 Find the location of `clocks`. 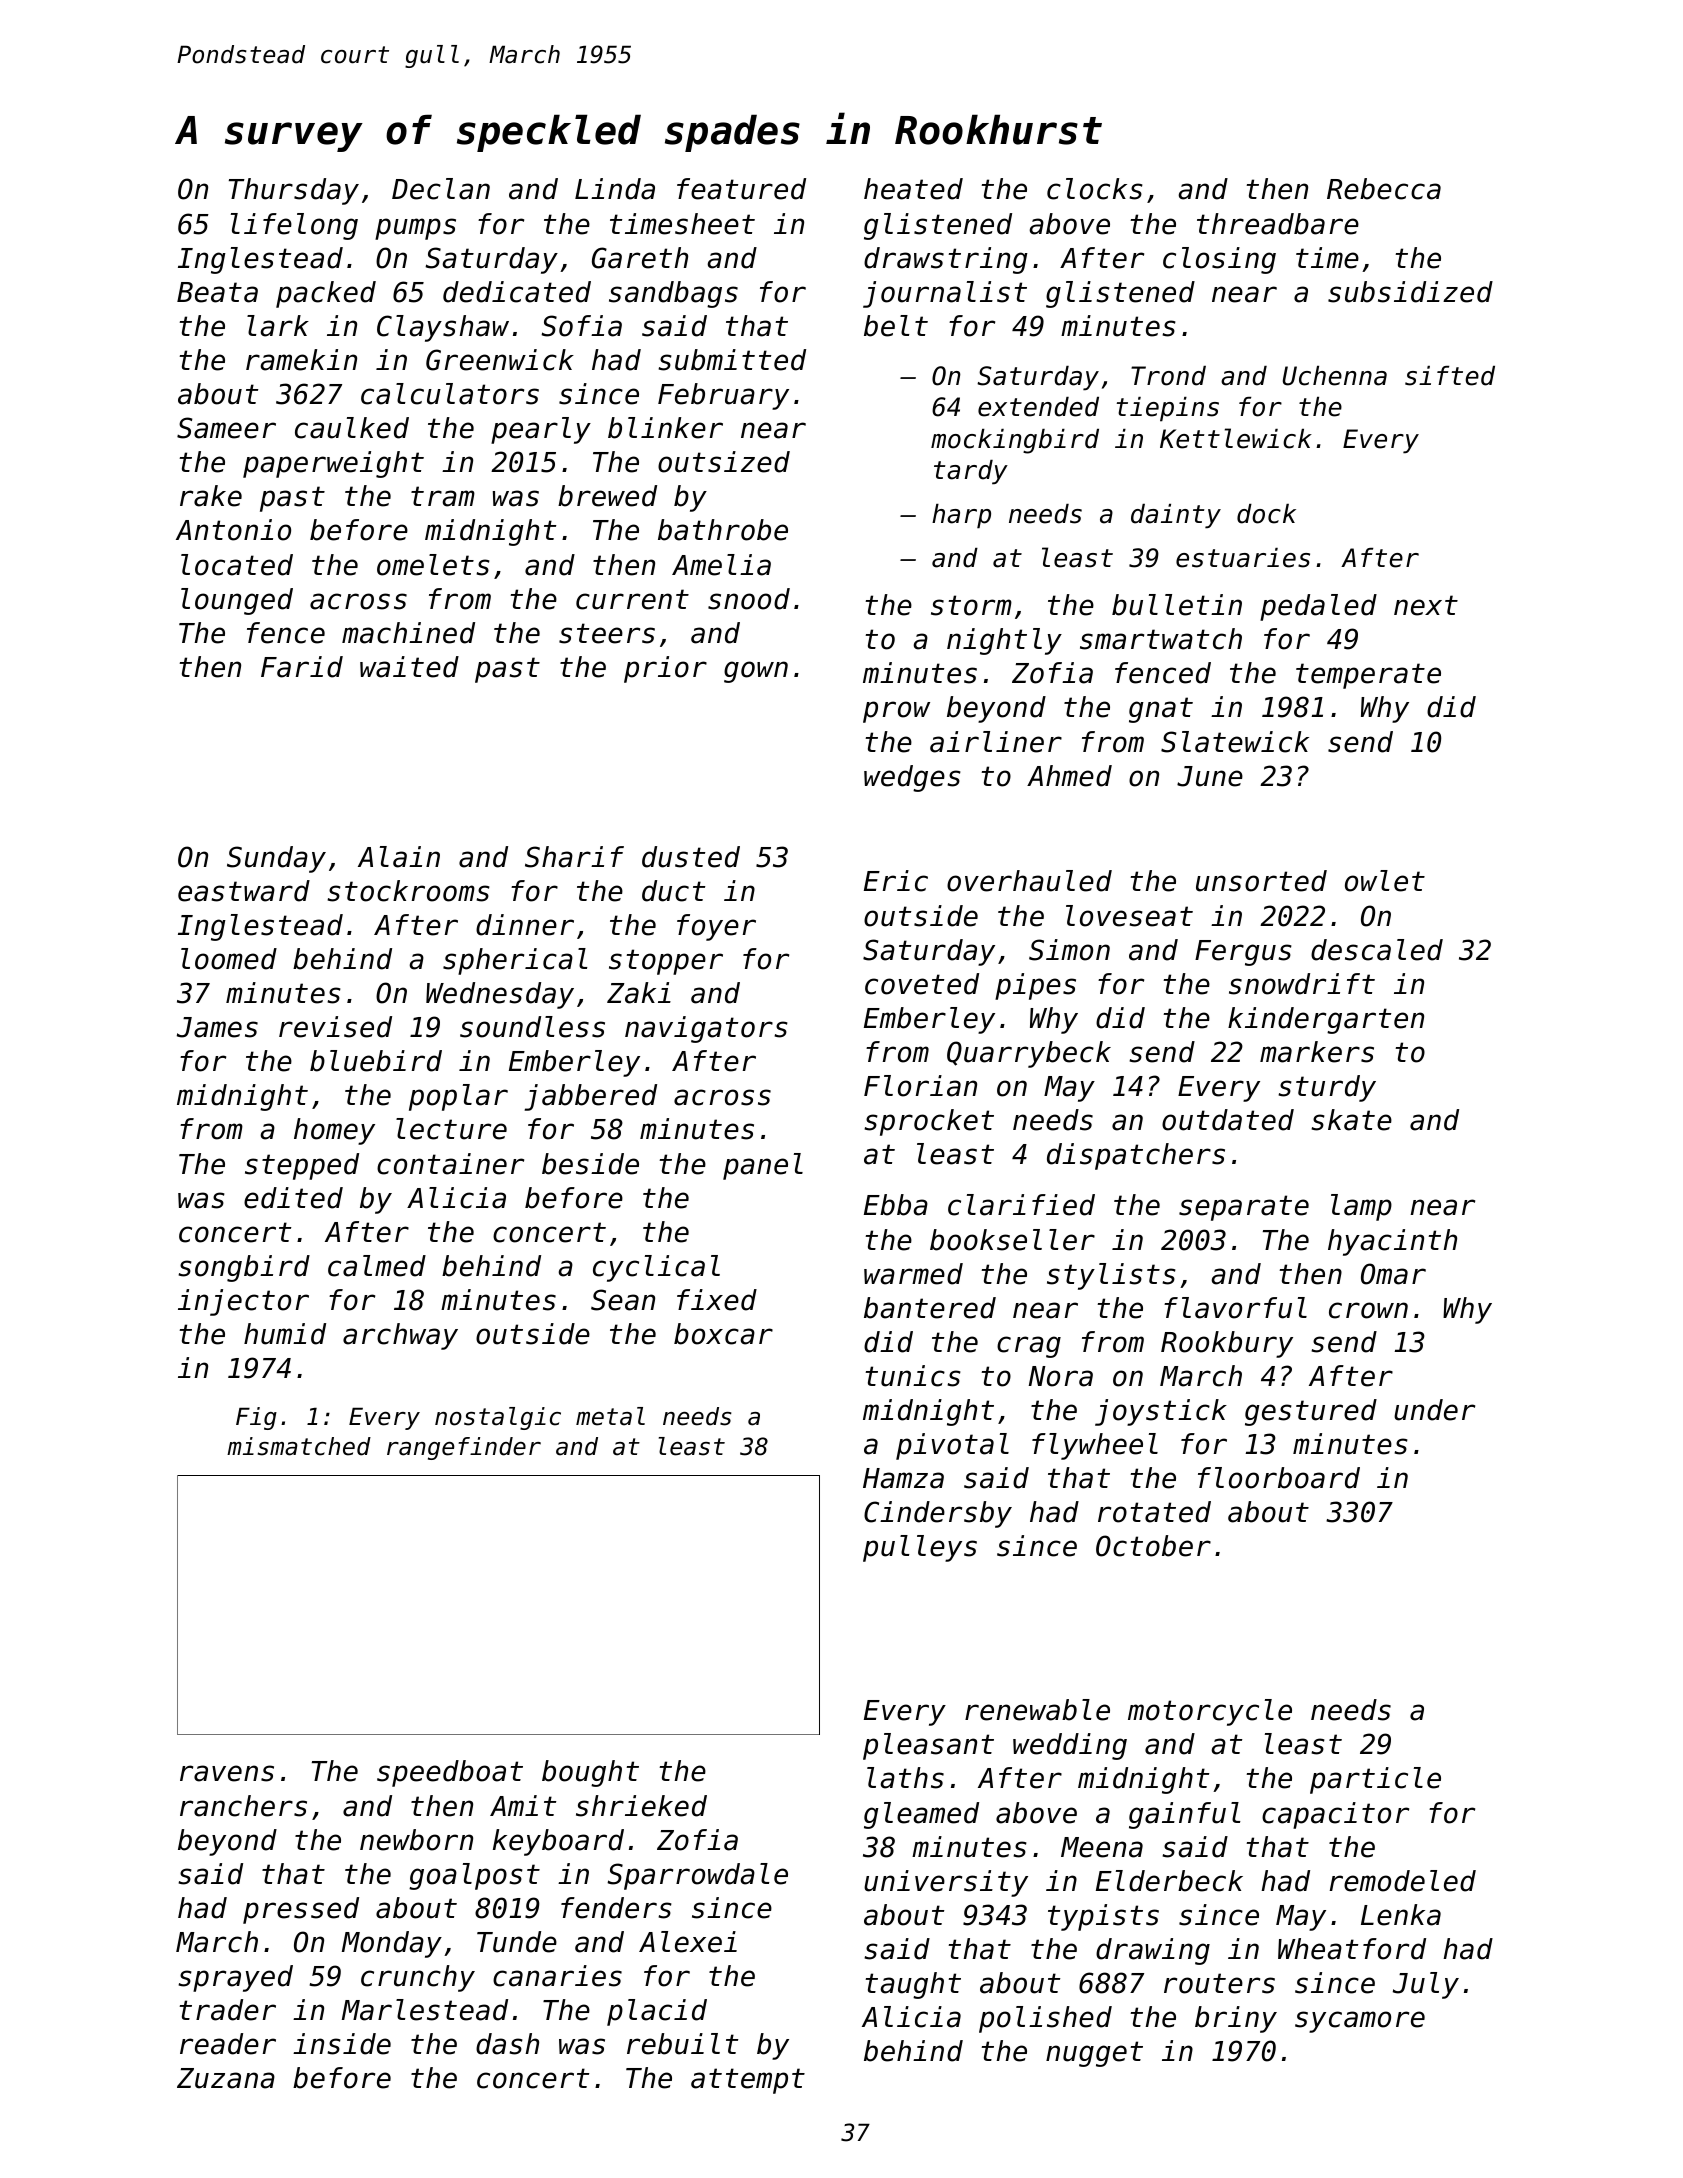

clocks is located at coordinates (1095, 189).
